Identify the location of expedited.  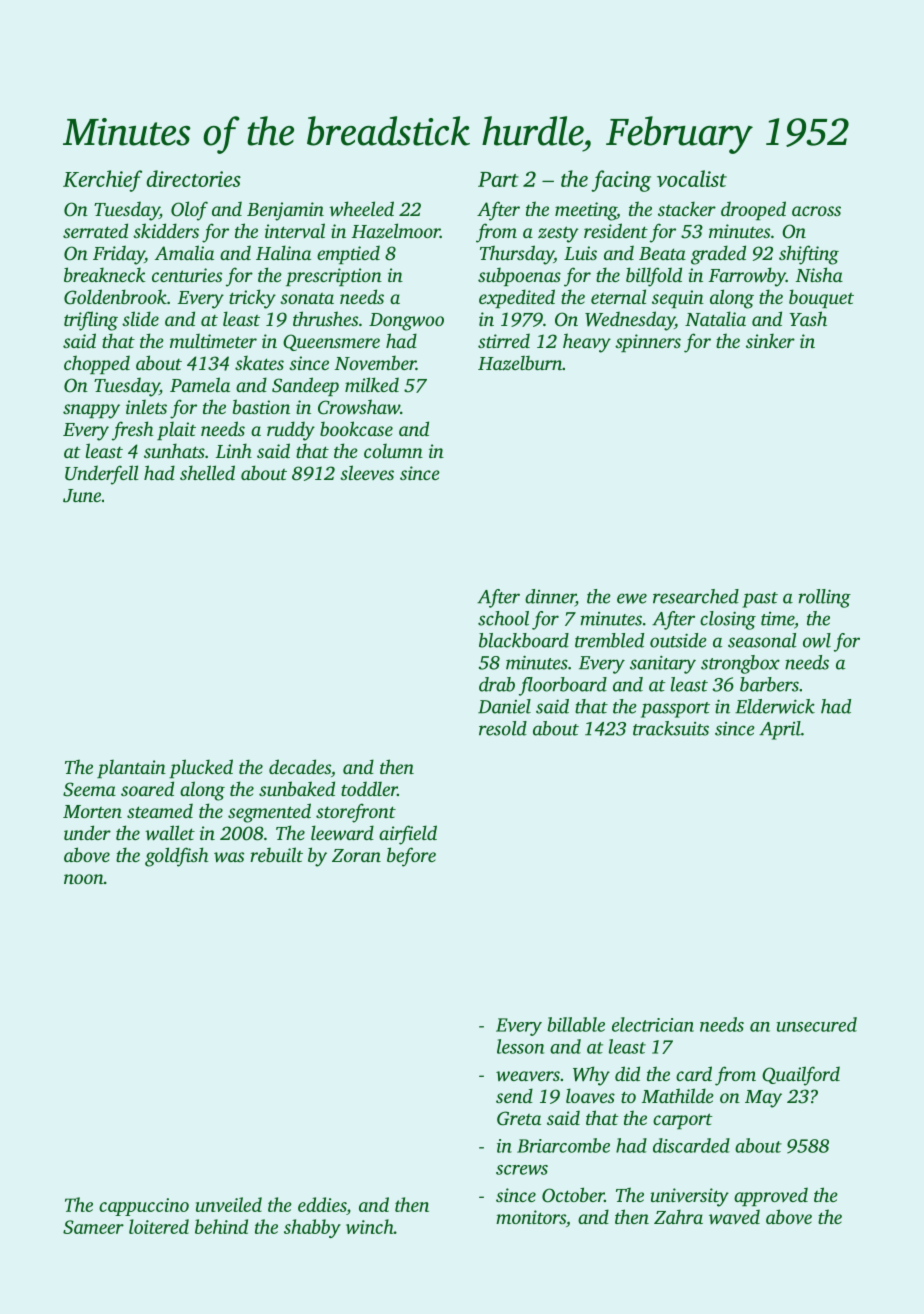
(517, 298).
